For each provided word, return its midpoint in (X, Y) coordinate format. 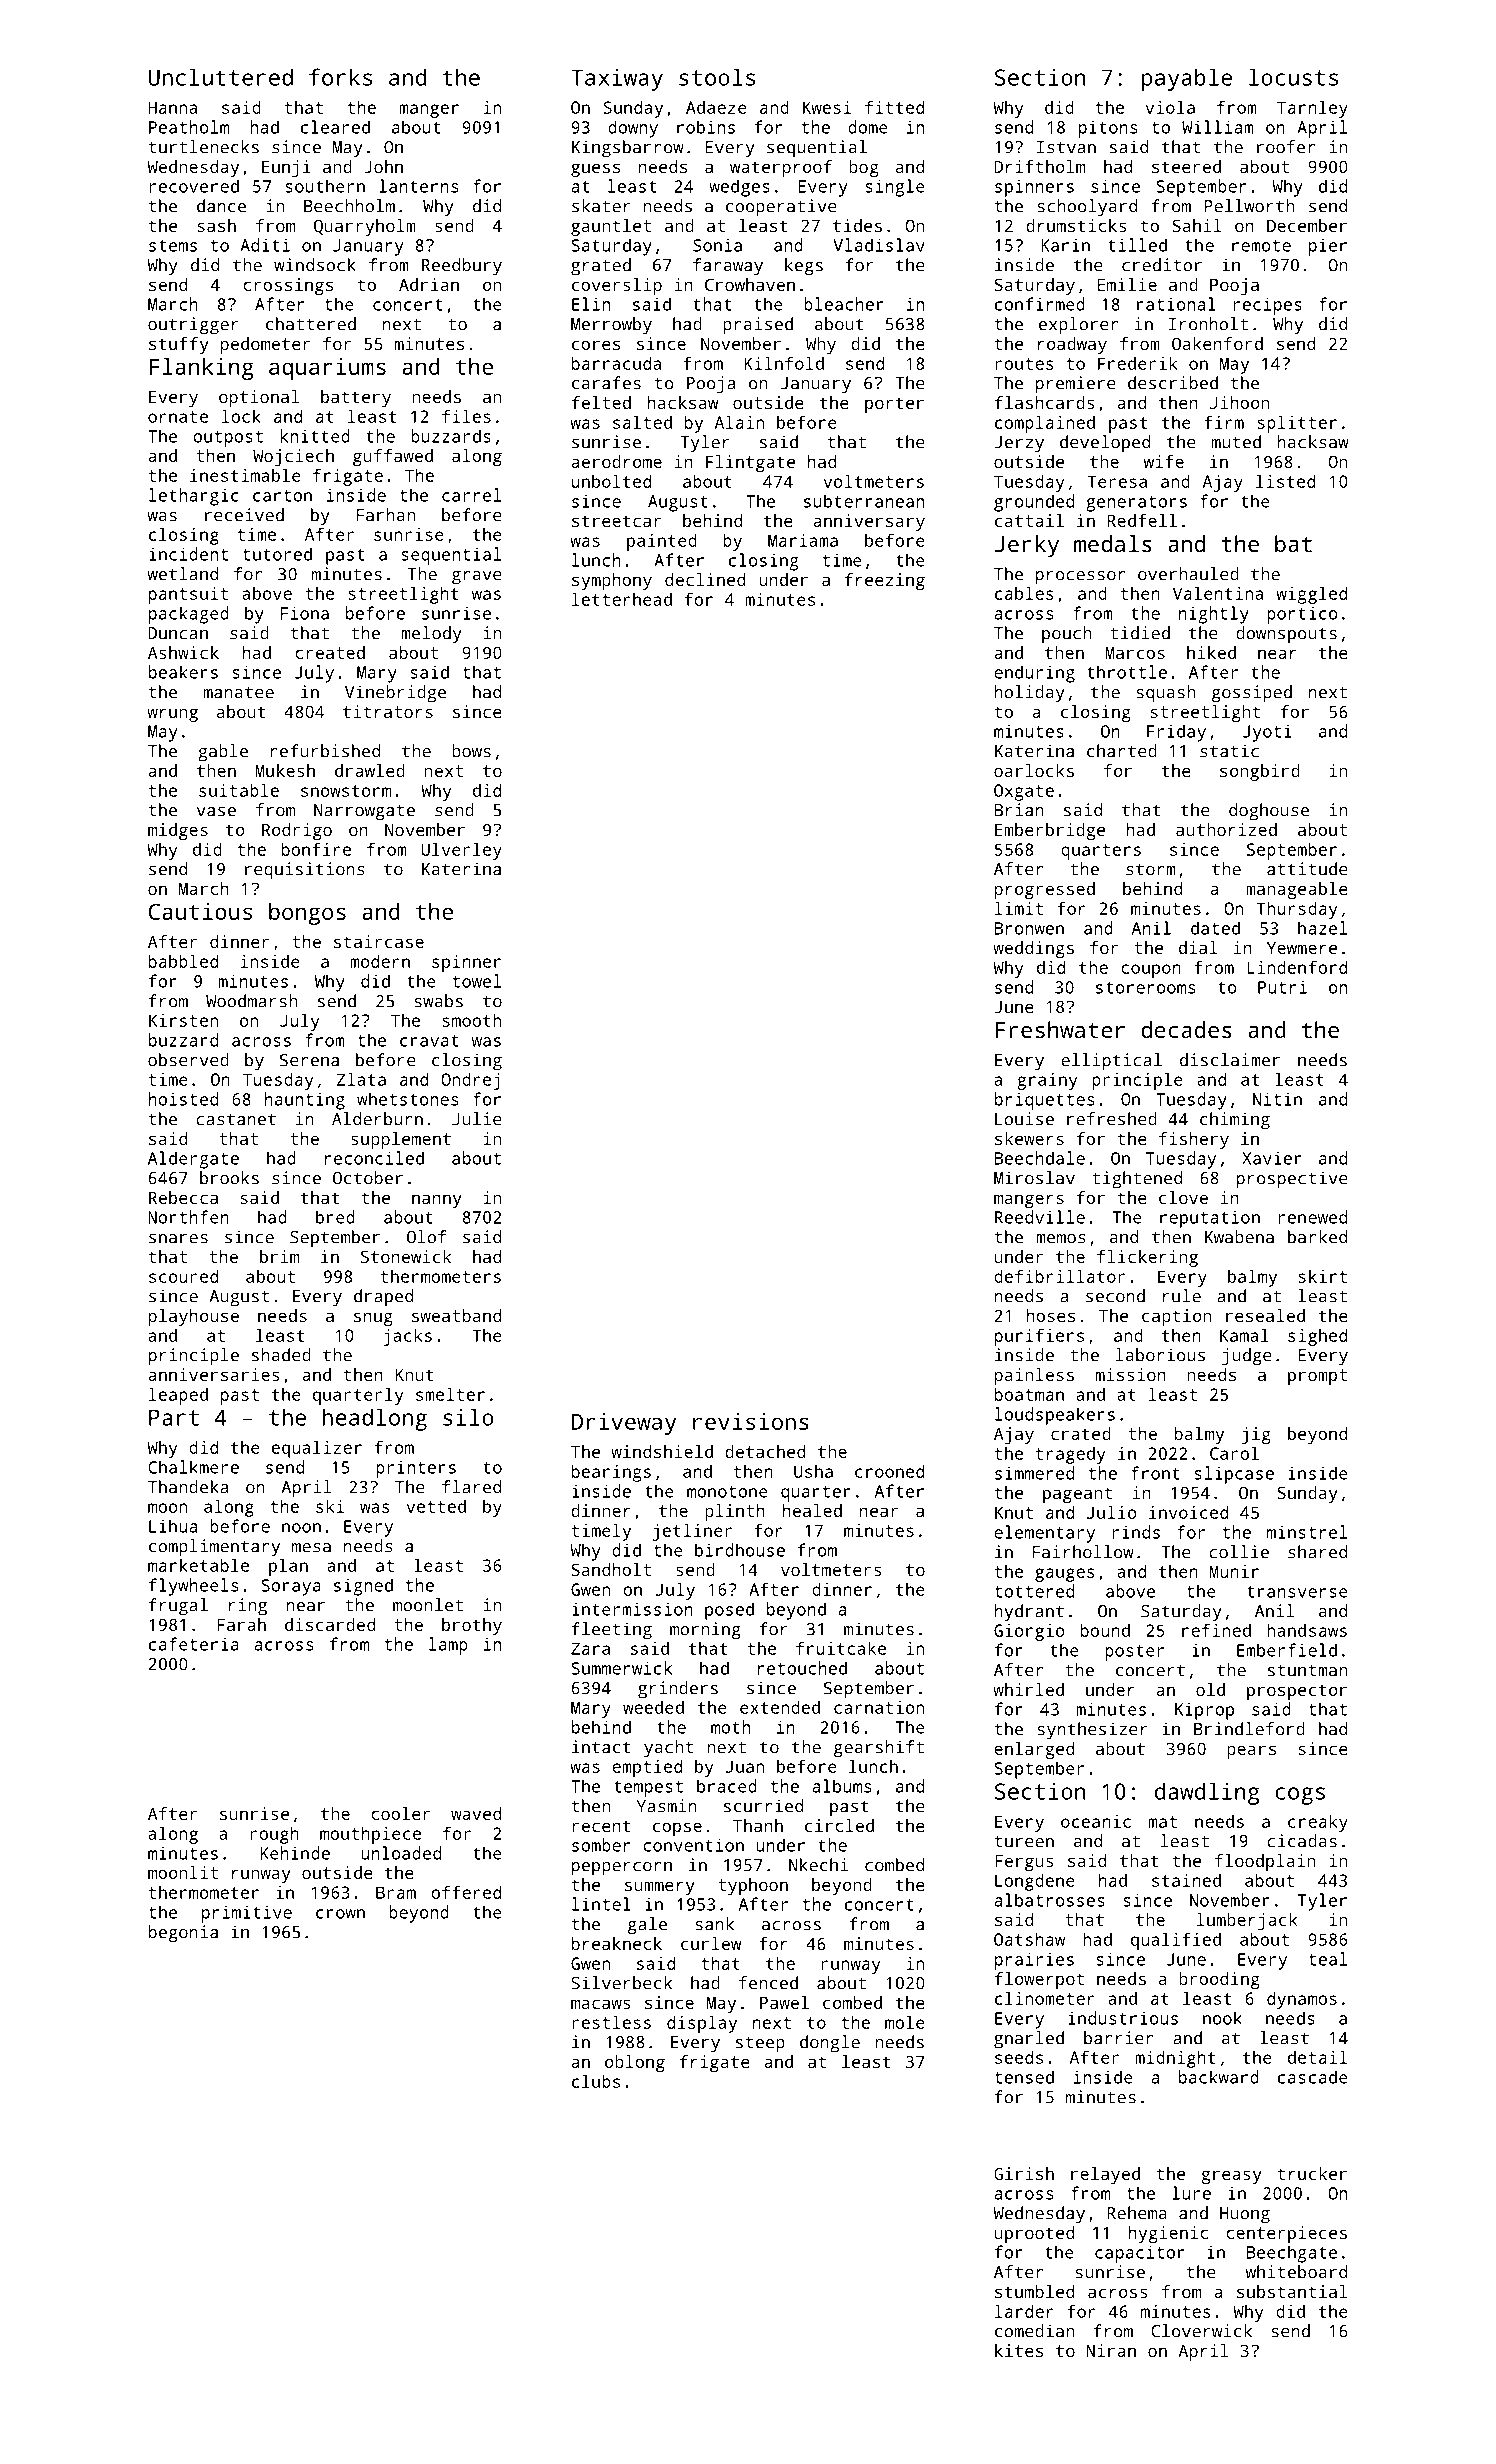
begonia (183, 1934)
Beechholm (349, 206)
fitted (894, 107)
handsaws (1307, 1630)
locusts (1293, 77)
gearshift (879, 1749)
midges (178, 831)
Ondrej (470, 1081)
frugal (178, 1607)
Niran (1111, 2350)
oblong (635, 2063)
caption (1176, 1317)
